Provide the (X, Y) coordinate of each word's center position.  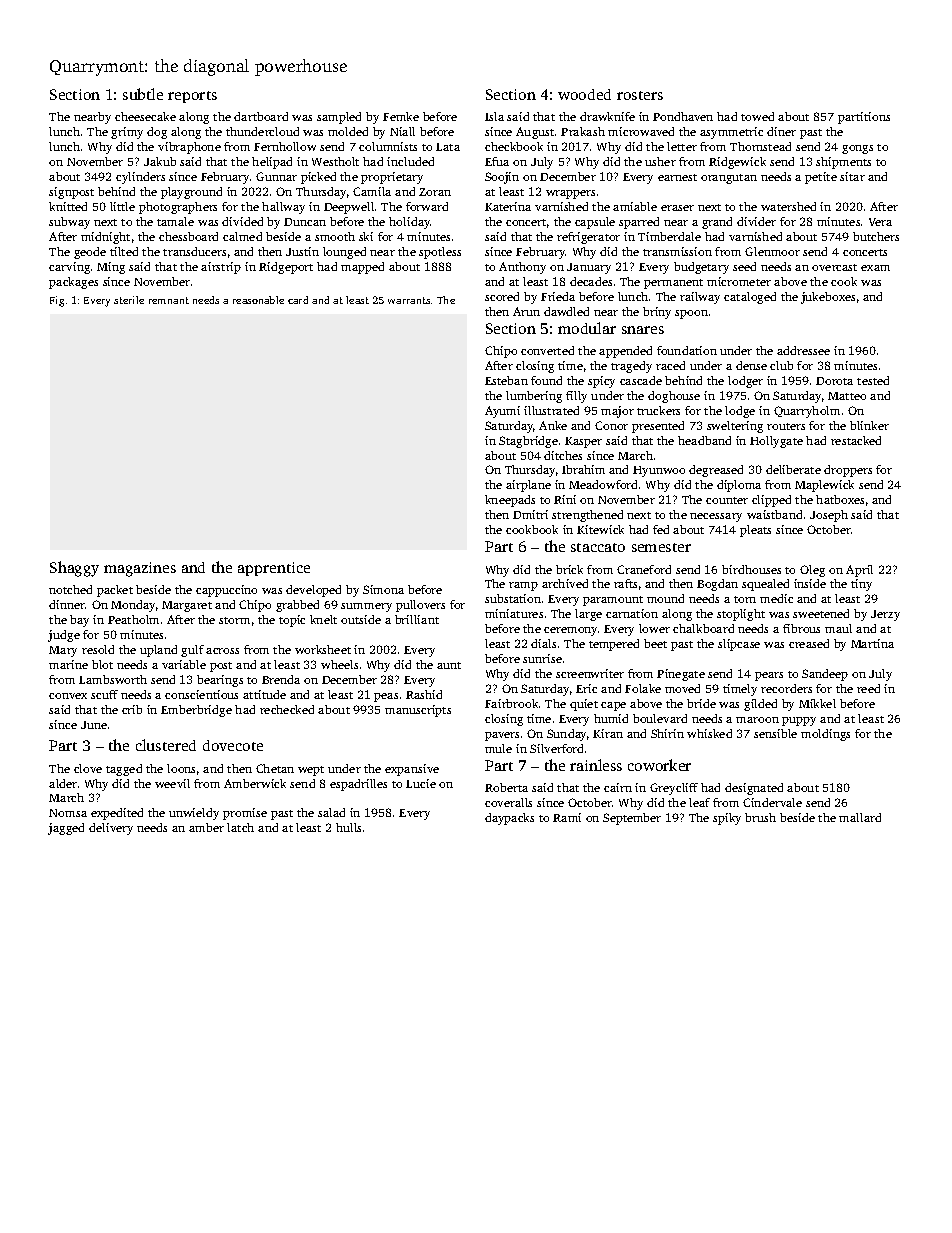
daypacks (509, 819)
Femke (401, 116)
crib (132, 709)
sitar (852, 176)
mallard (860, 817)
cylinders (140, 178)
